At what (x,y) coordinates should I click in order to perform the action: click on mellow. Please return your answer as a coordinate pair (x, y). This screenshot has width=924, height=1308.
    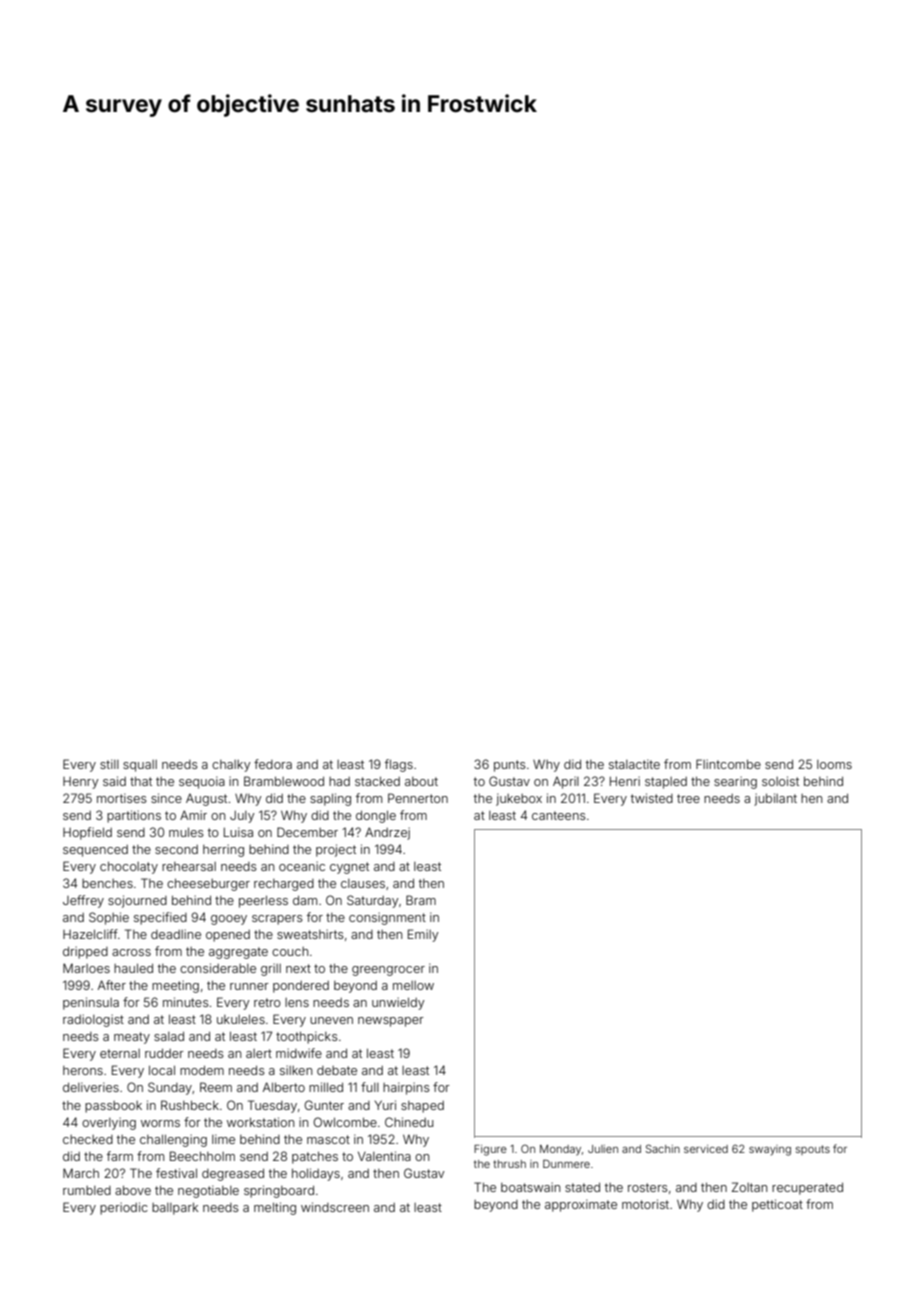
    Looking at the image, I should click on (413, 985).
